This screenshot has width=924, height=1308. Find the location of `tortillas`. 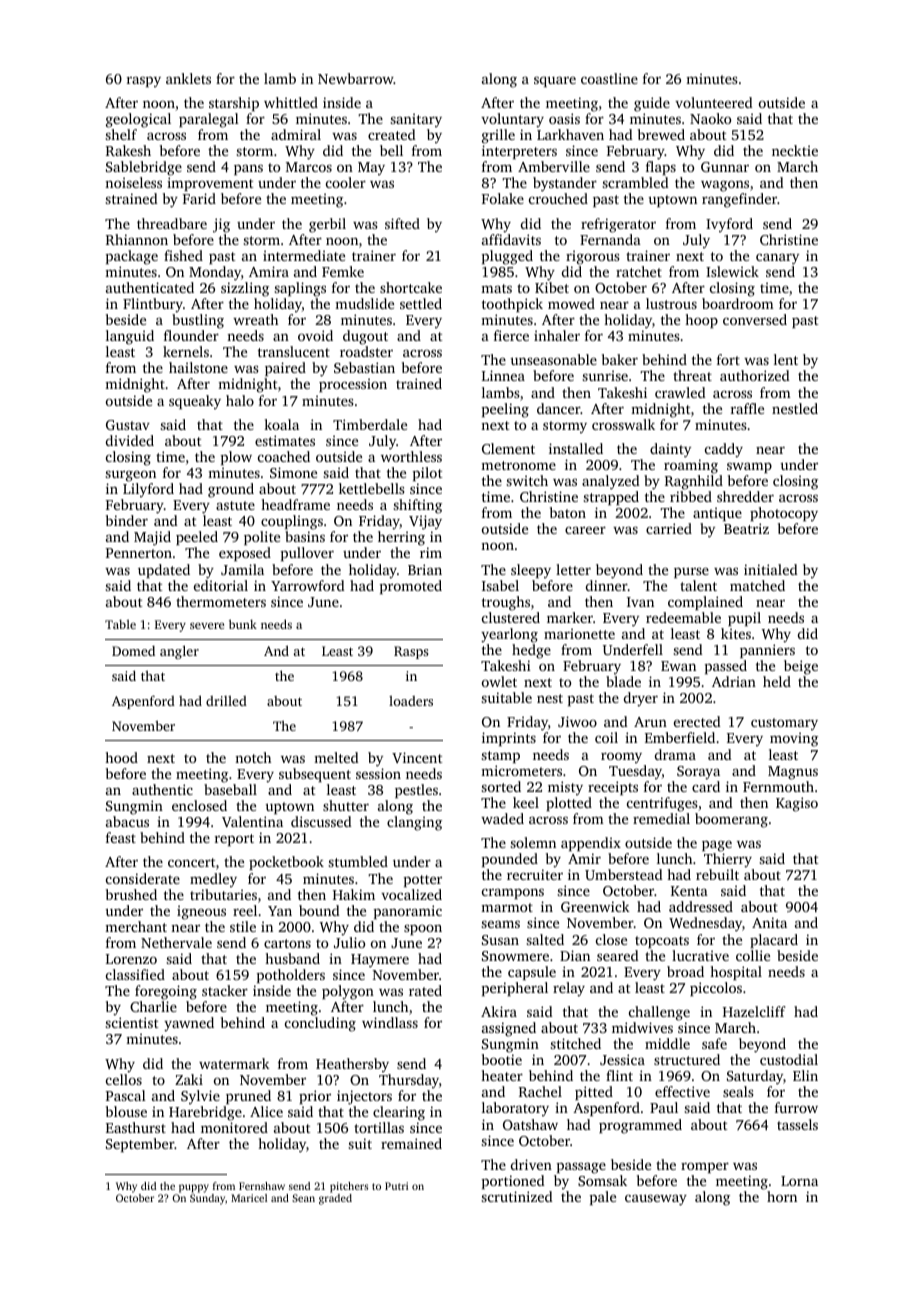

tortillas is located at coordinates (379, 1127).
